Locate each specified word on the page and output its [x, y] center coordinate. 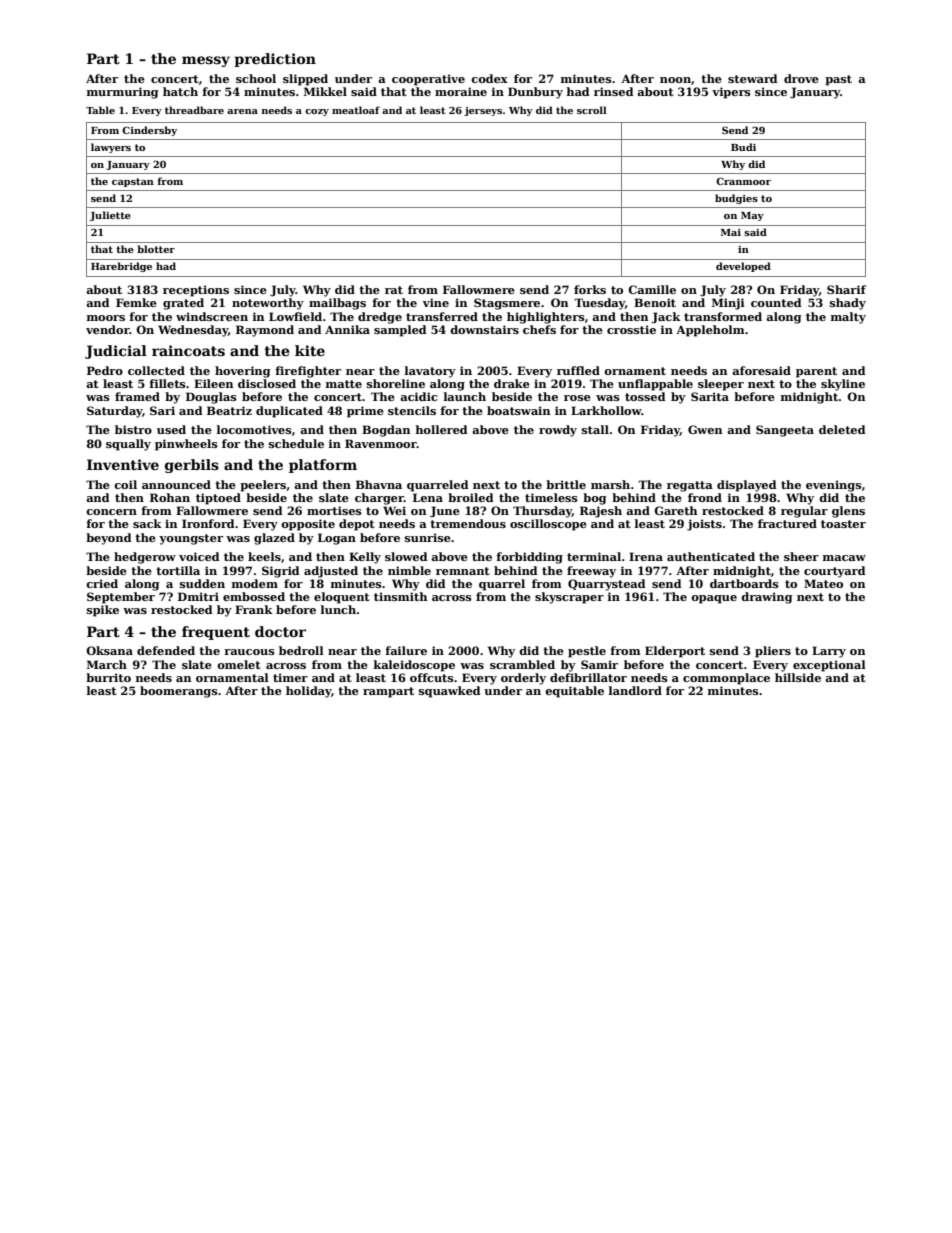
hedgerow [145, 558]
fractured [787, 523]
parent [816, 372]
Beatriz [229, 410]
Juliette [110, 216]
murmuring [123, 93]
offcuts [432, 677]
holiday [308, 692]
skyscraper [569, 598]
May [752, 216]
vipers [731, 93]
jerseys [483, 111]
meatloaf [356, 110]
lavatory [430, 372]
